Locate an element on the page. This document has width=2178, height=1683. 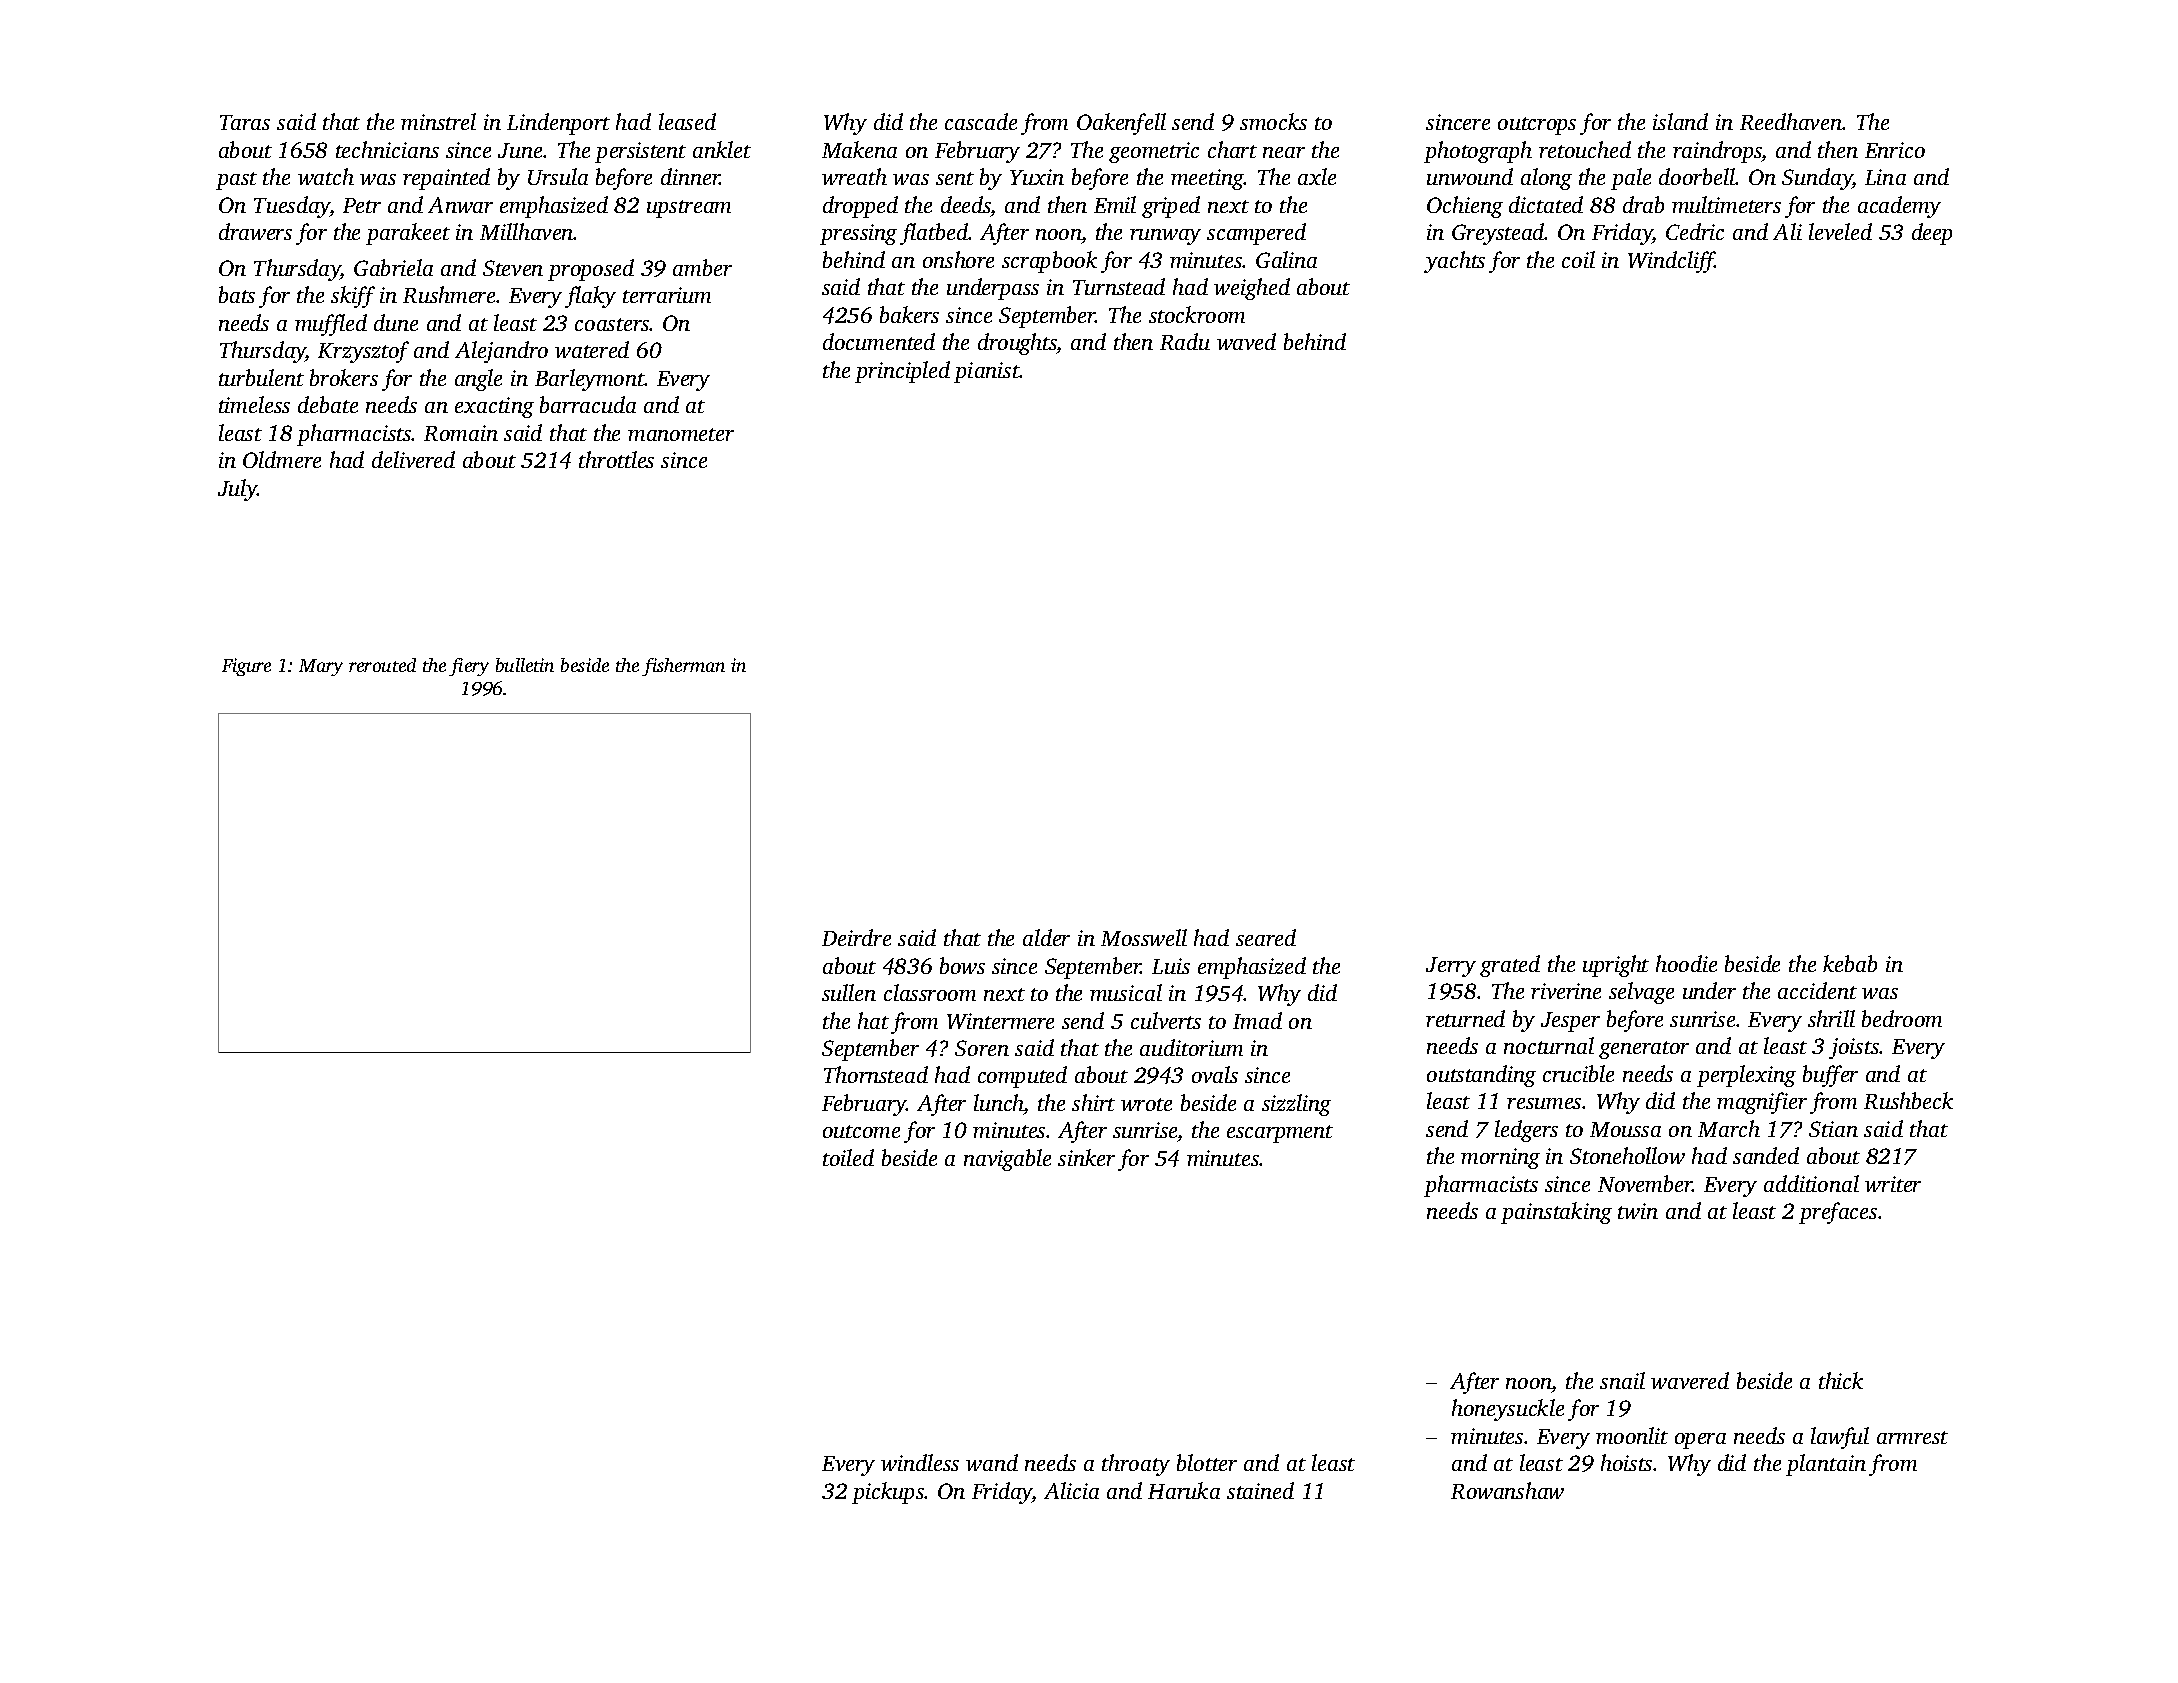
hoodie is located at coordinates (1686, 963).
